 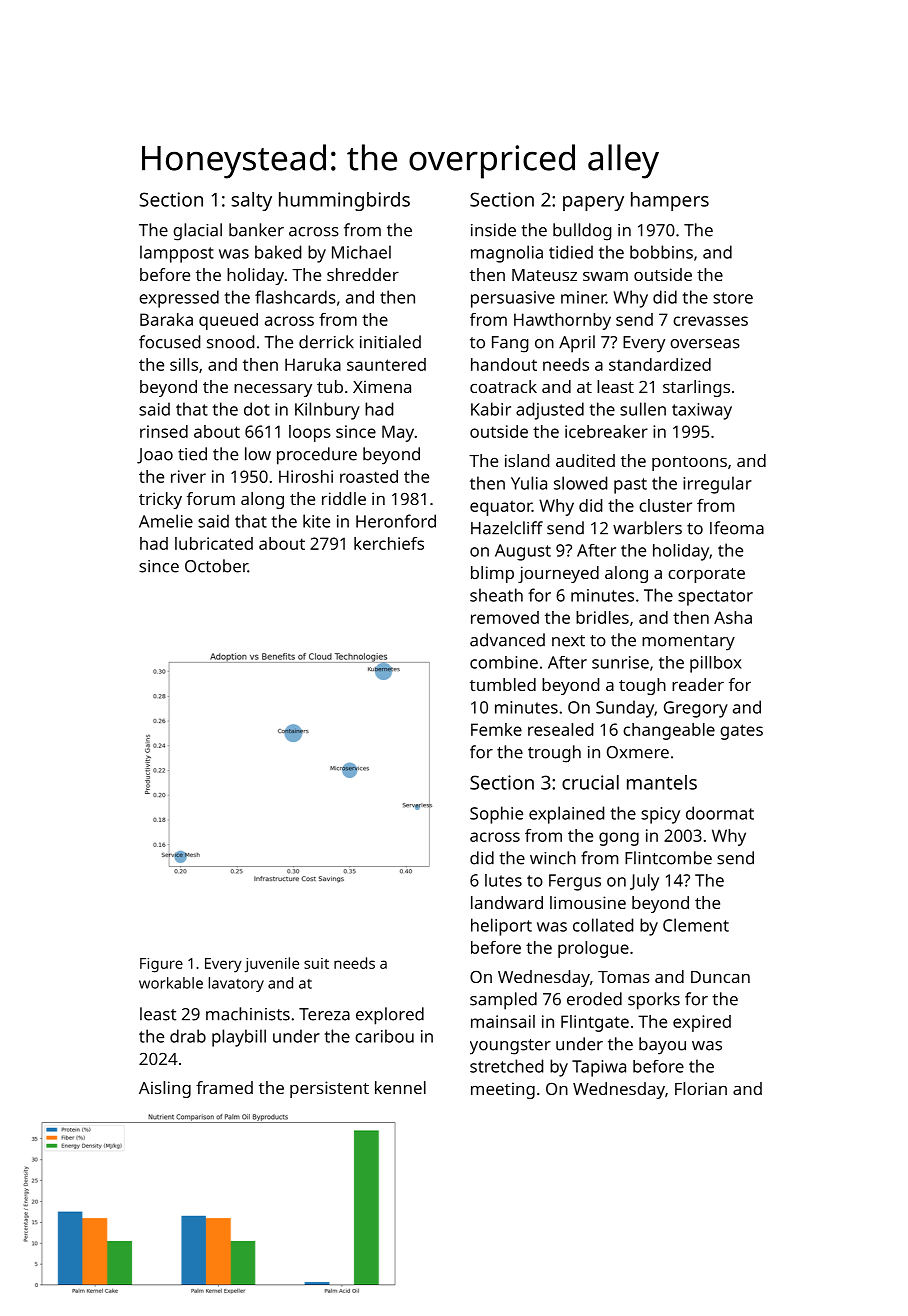 I want to click on starlings, so click(x=696, y=388).
